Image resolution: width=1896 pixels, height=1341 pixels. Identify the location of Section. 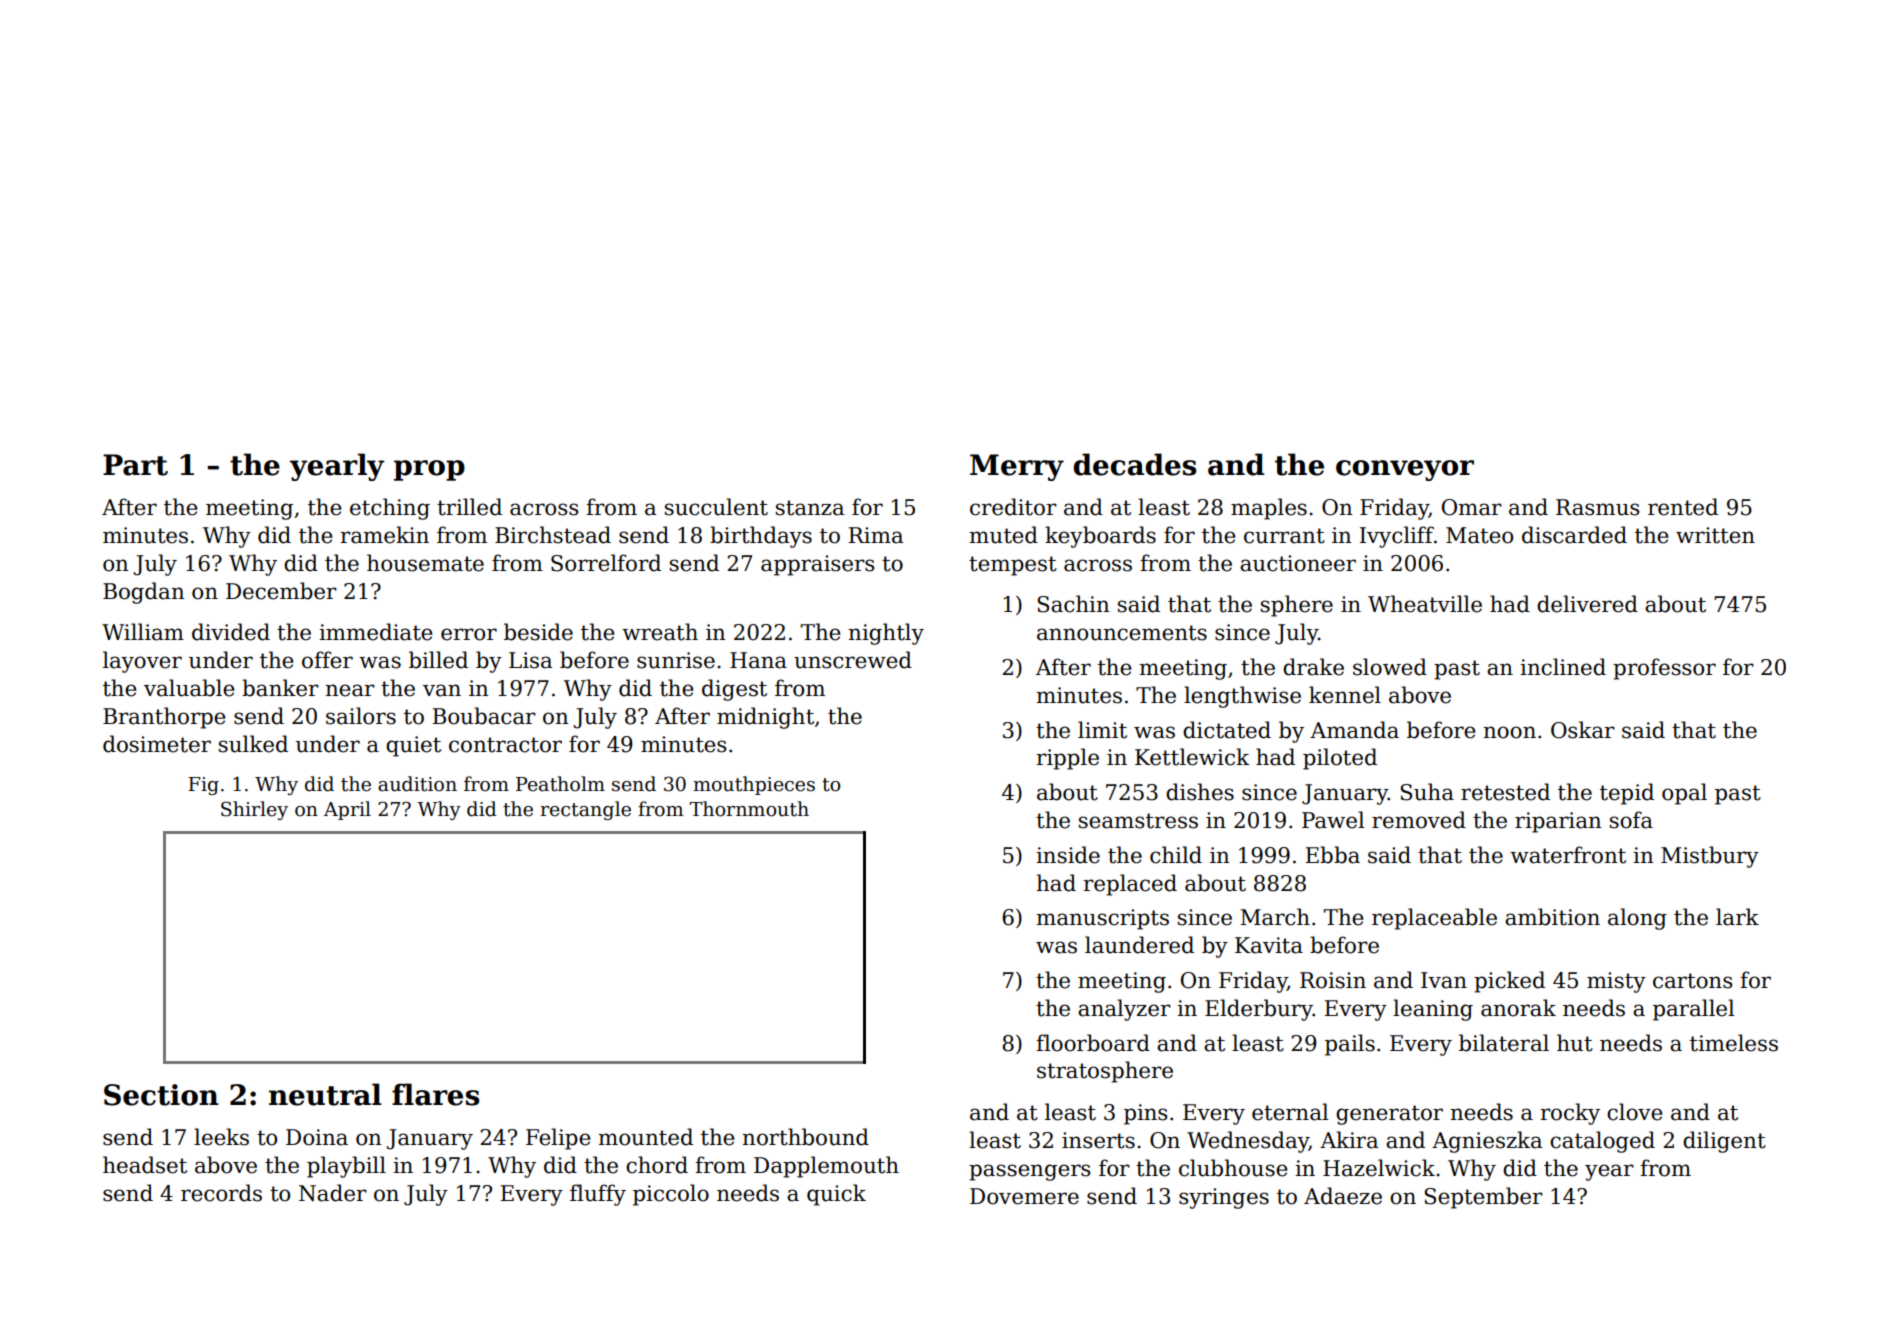
(161, 1095).
